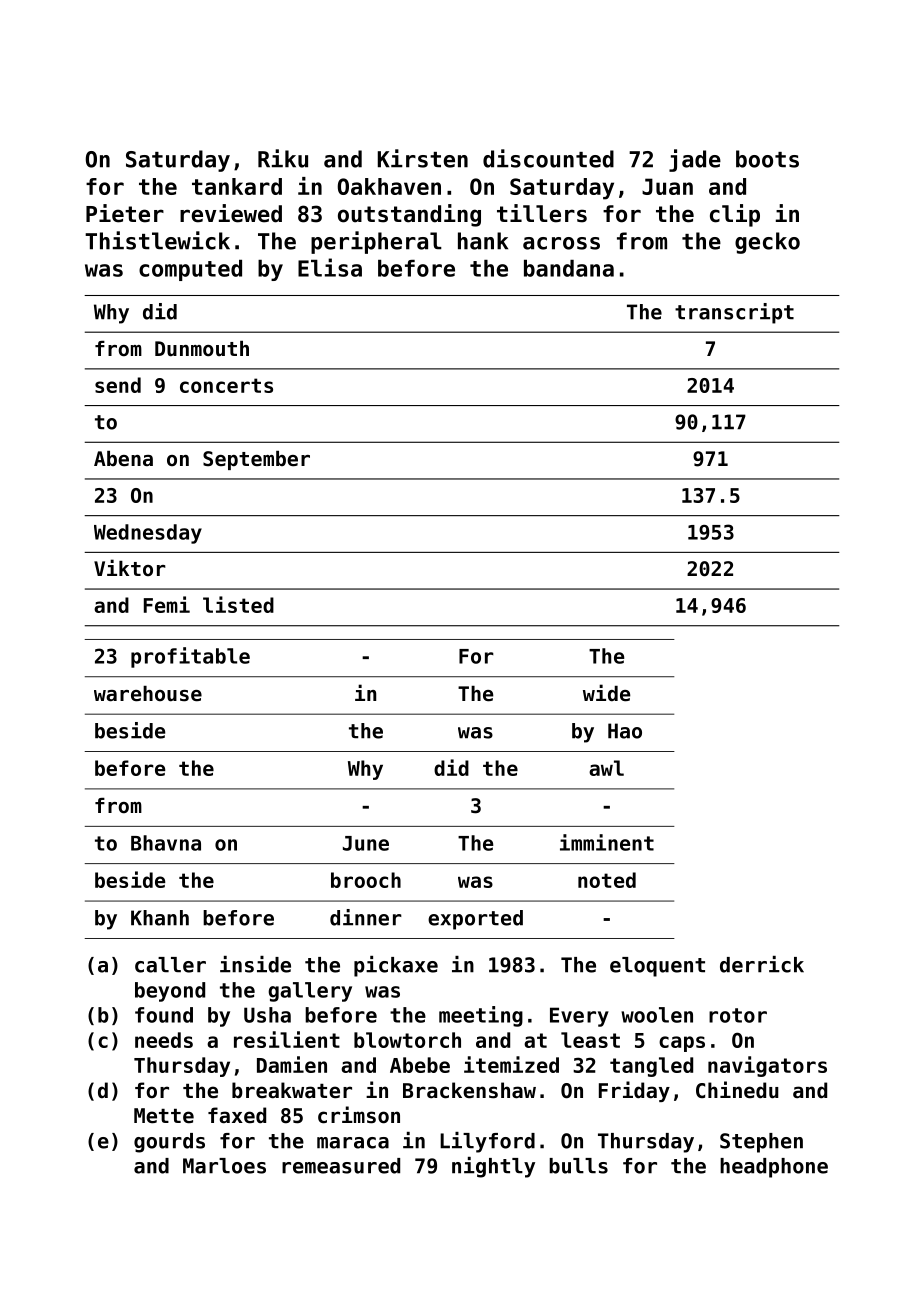 The width and height of the image is (924, 1311). I want to click on Bhavna, so click(166, 843).
